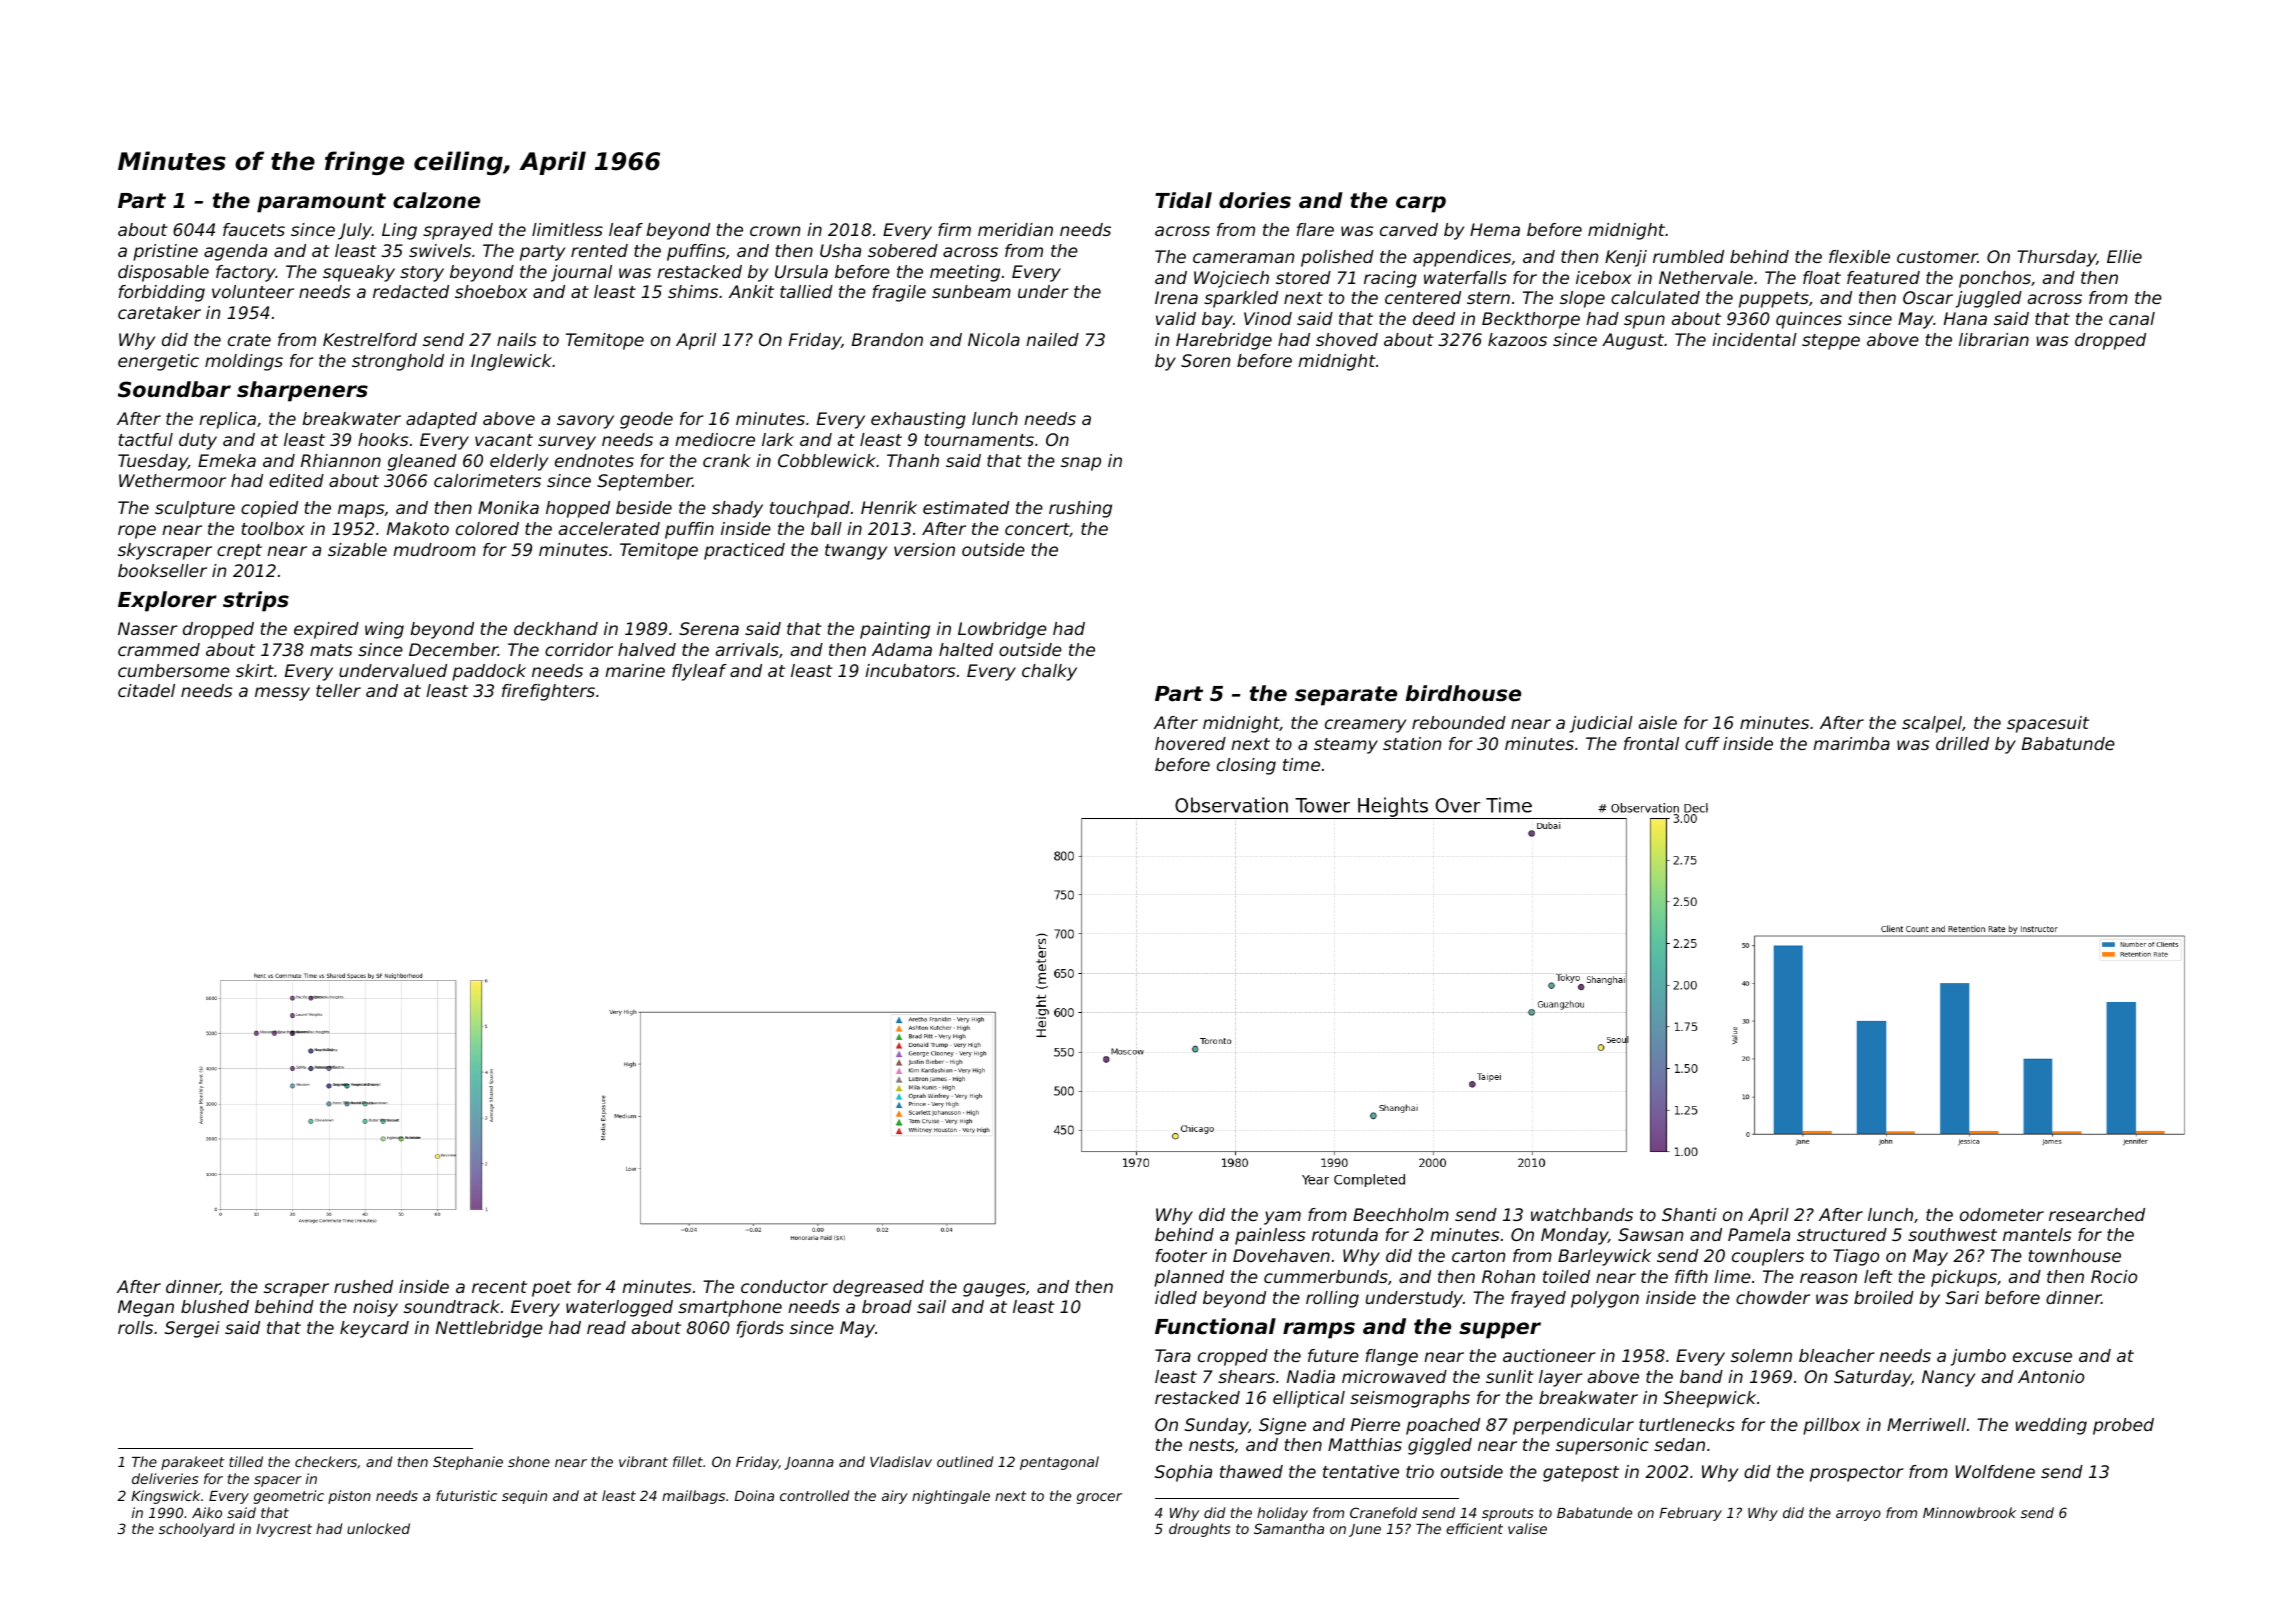 This page has width=2282, height=1614. I want to click on calzone, so click(436, 200).
